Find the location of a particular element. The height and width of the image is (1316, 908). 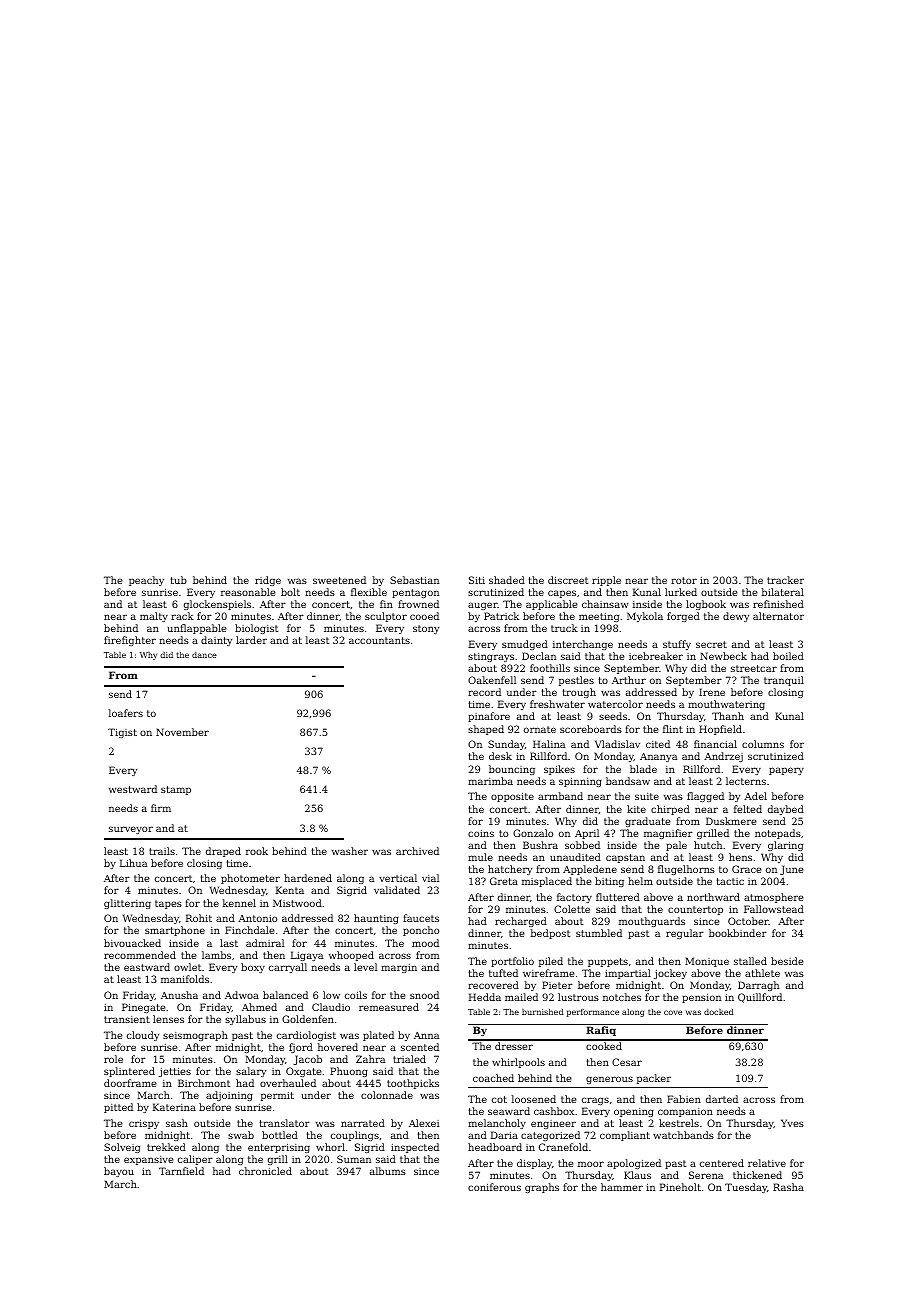

secret is located at coordinates (711, 644).
